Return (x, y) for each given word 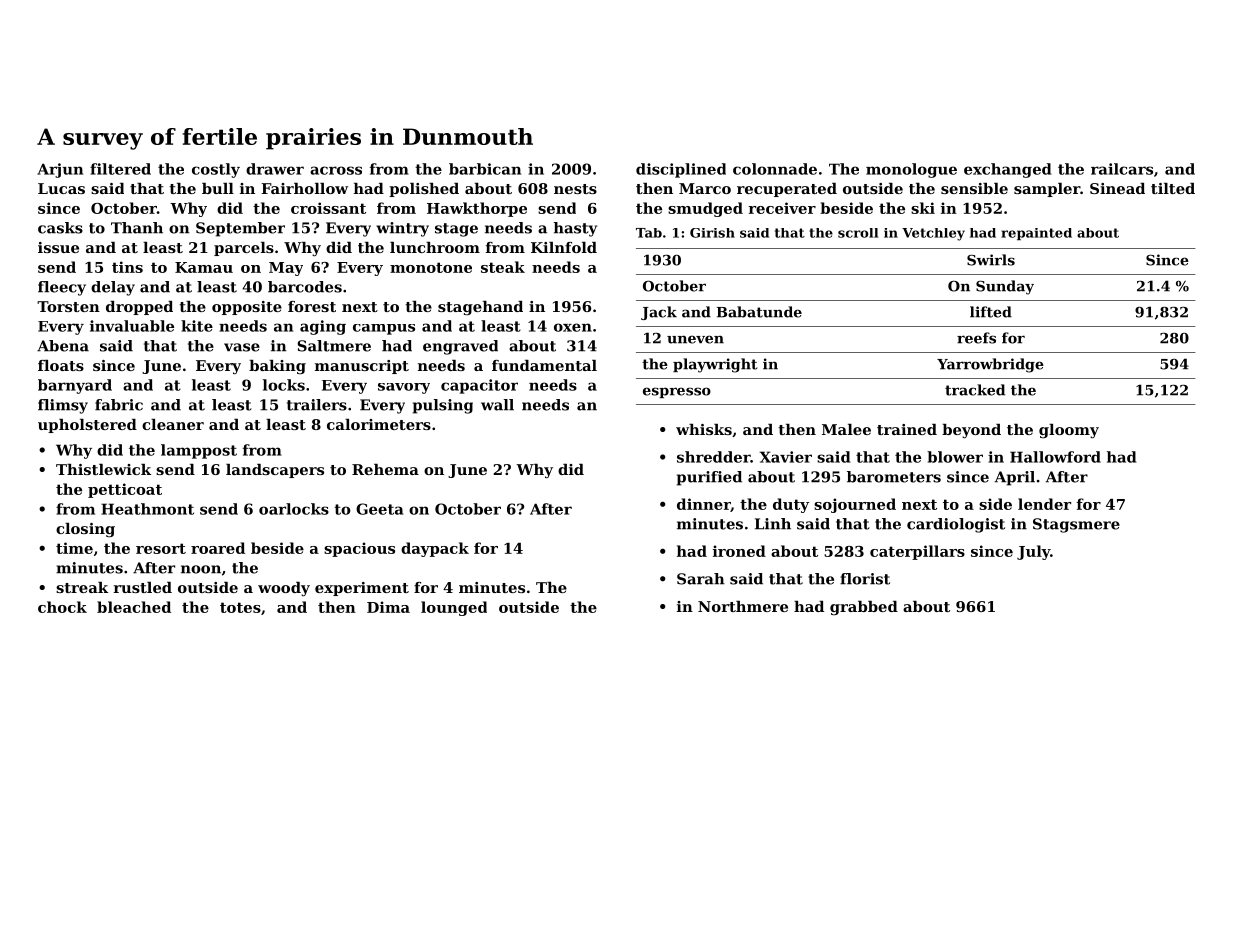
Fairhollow (304, 188)
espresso (677, 392)
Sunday (1005, 287)
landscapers (275, 471)
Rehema (385, 469)
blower (955, 457)
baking (277, 367)
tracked (975, 390)
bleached (134, 607)
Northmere (743, 606)
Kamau (204, 267)
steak (503, 267)
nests (575, 189)
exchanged (1008, 170)
